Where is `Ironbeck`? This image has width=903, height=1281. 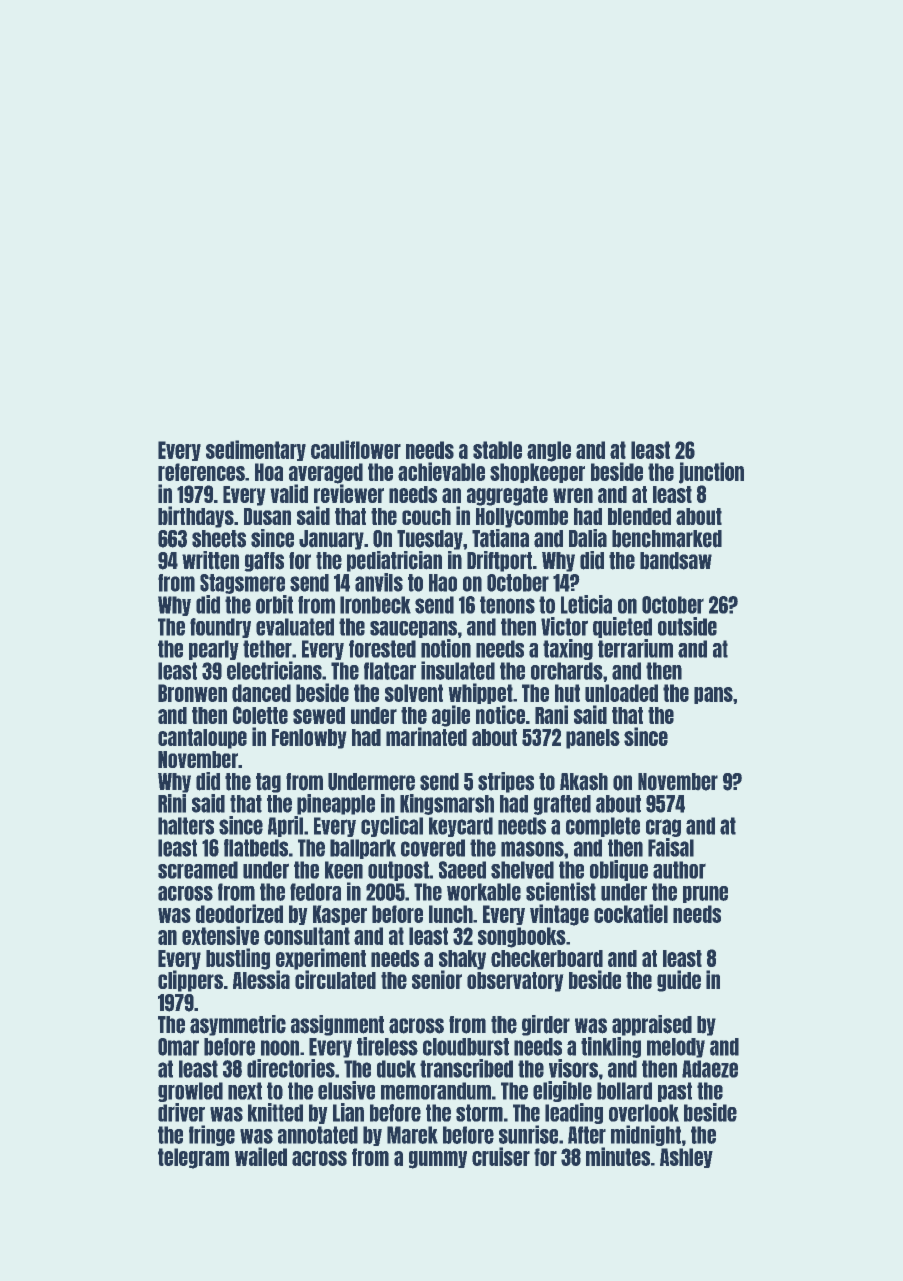 Ironbeck is located at coordinates (375, 605).
